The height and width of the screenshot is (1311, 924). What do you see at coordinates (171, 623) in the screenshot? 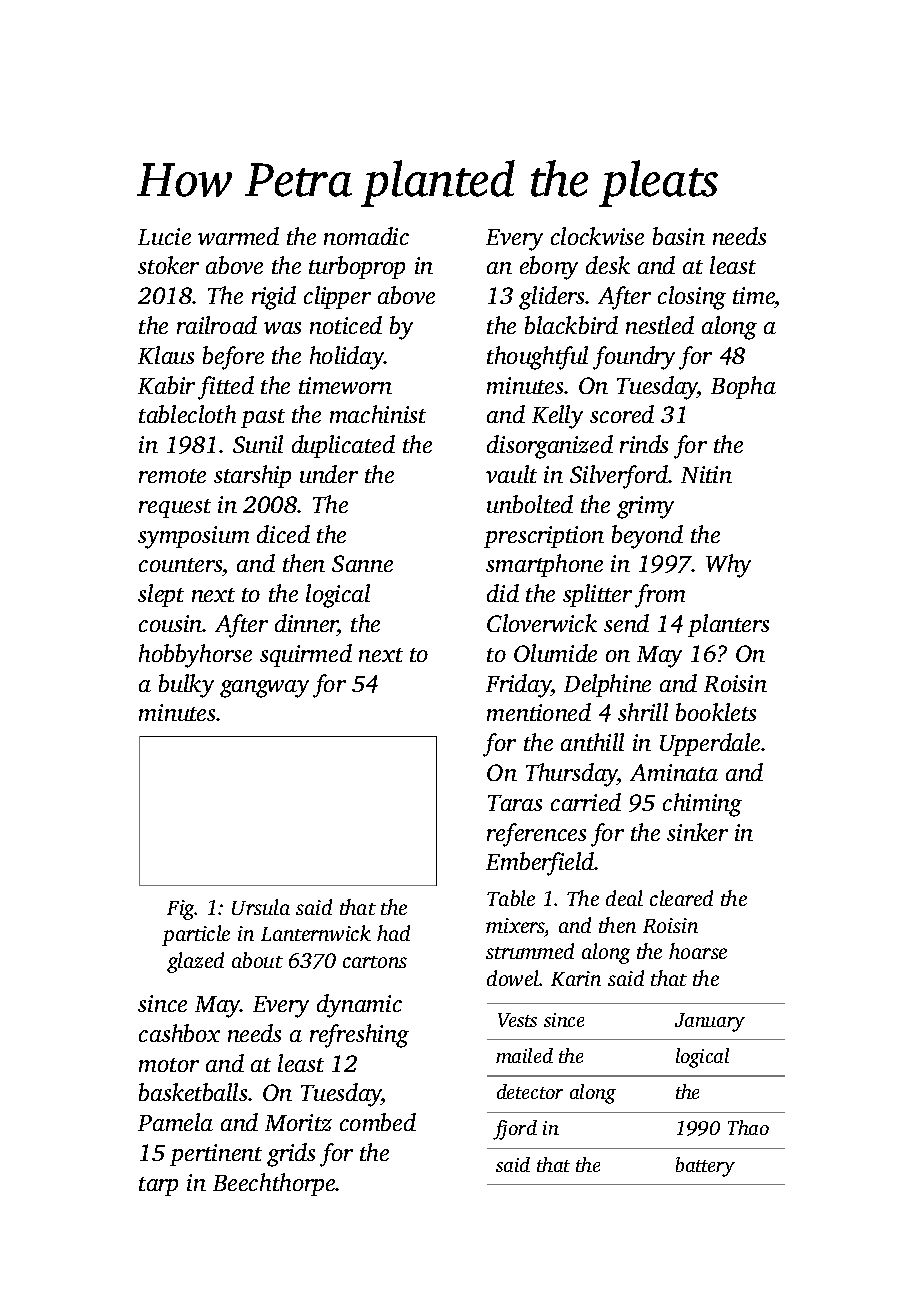
I see `cousin` at bounding box center [171, 623].
